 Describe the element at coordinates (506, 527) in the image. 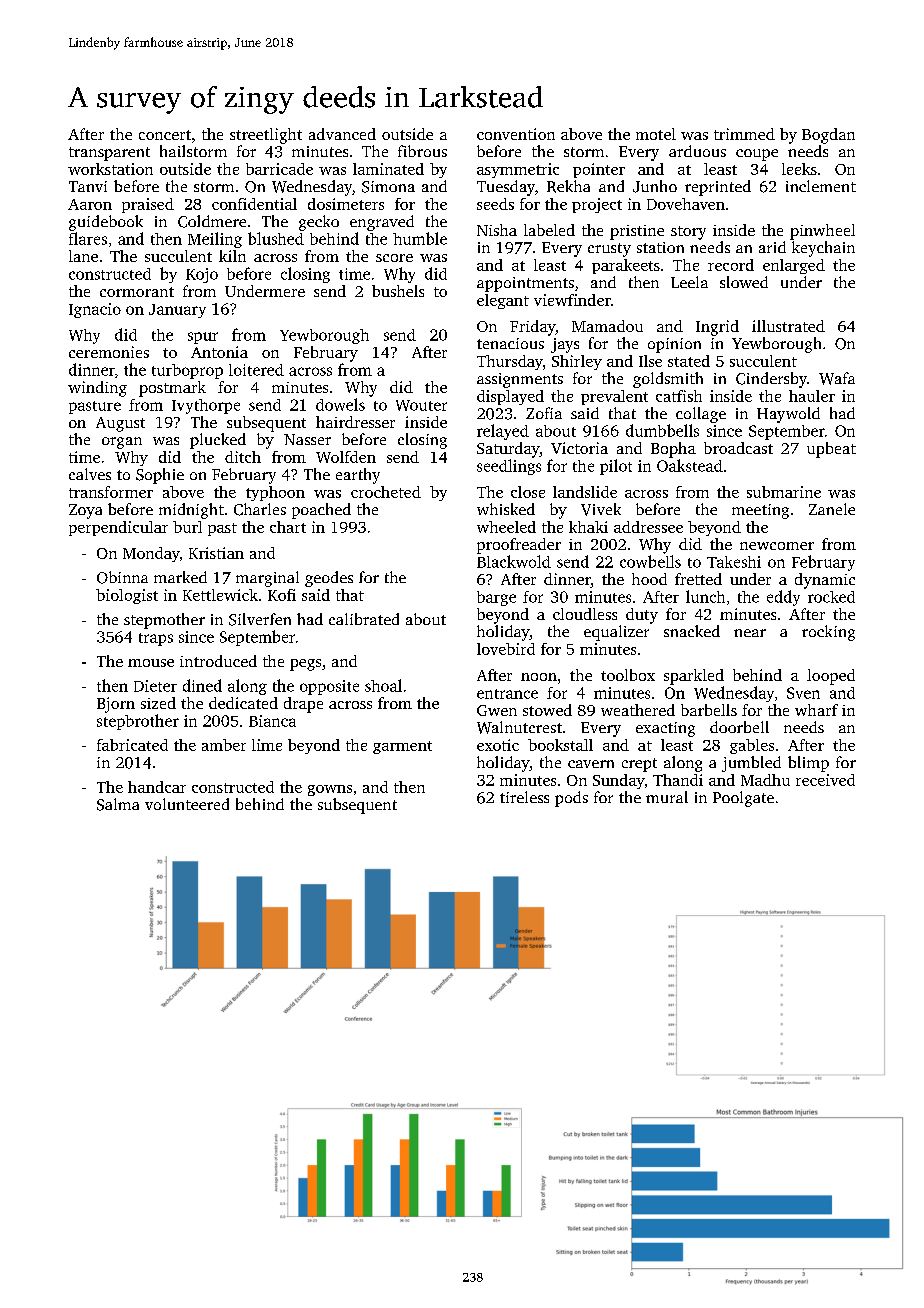

I see `wheeled` at that location.
